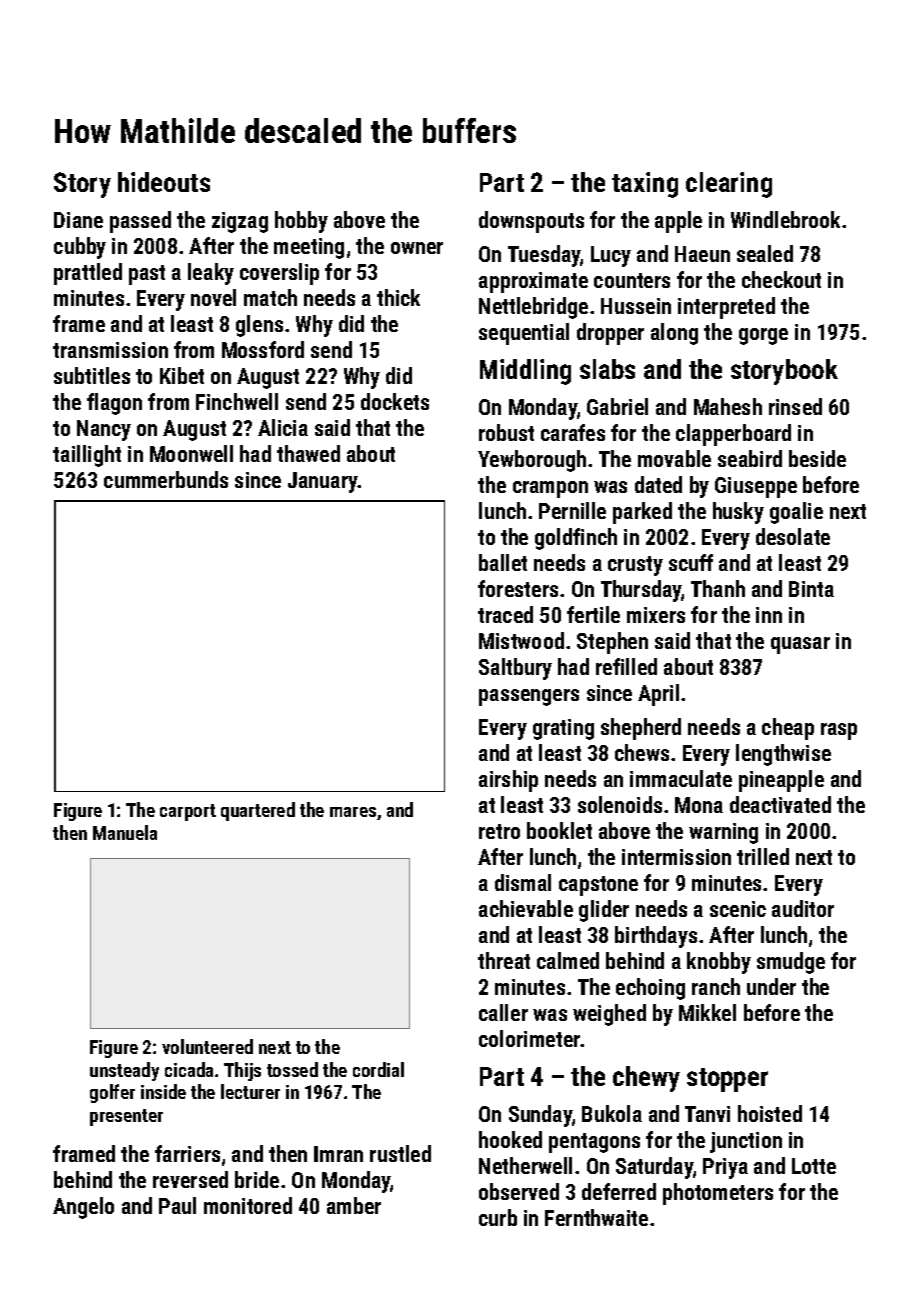 The image size is (924, 1314). What do you see at coordinates (505, 614) in the screenshot?
I see `traced` at bounding box center [505, 614].
